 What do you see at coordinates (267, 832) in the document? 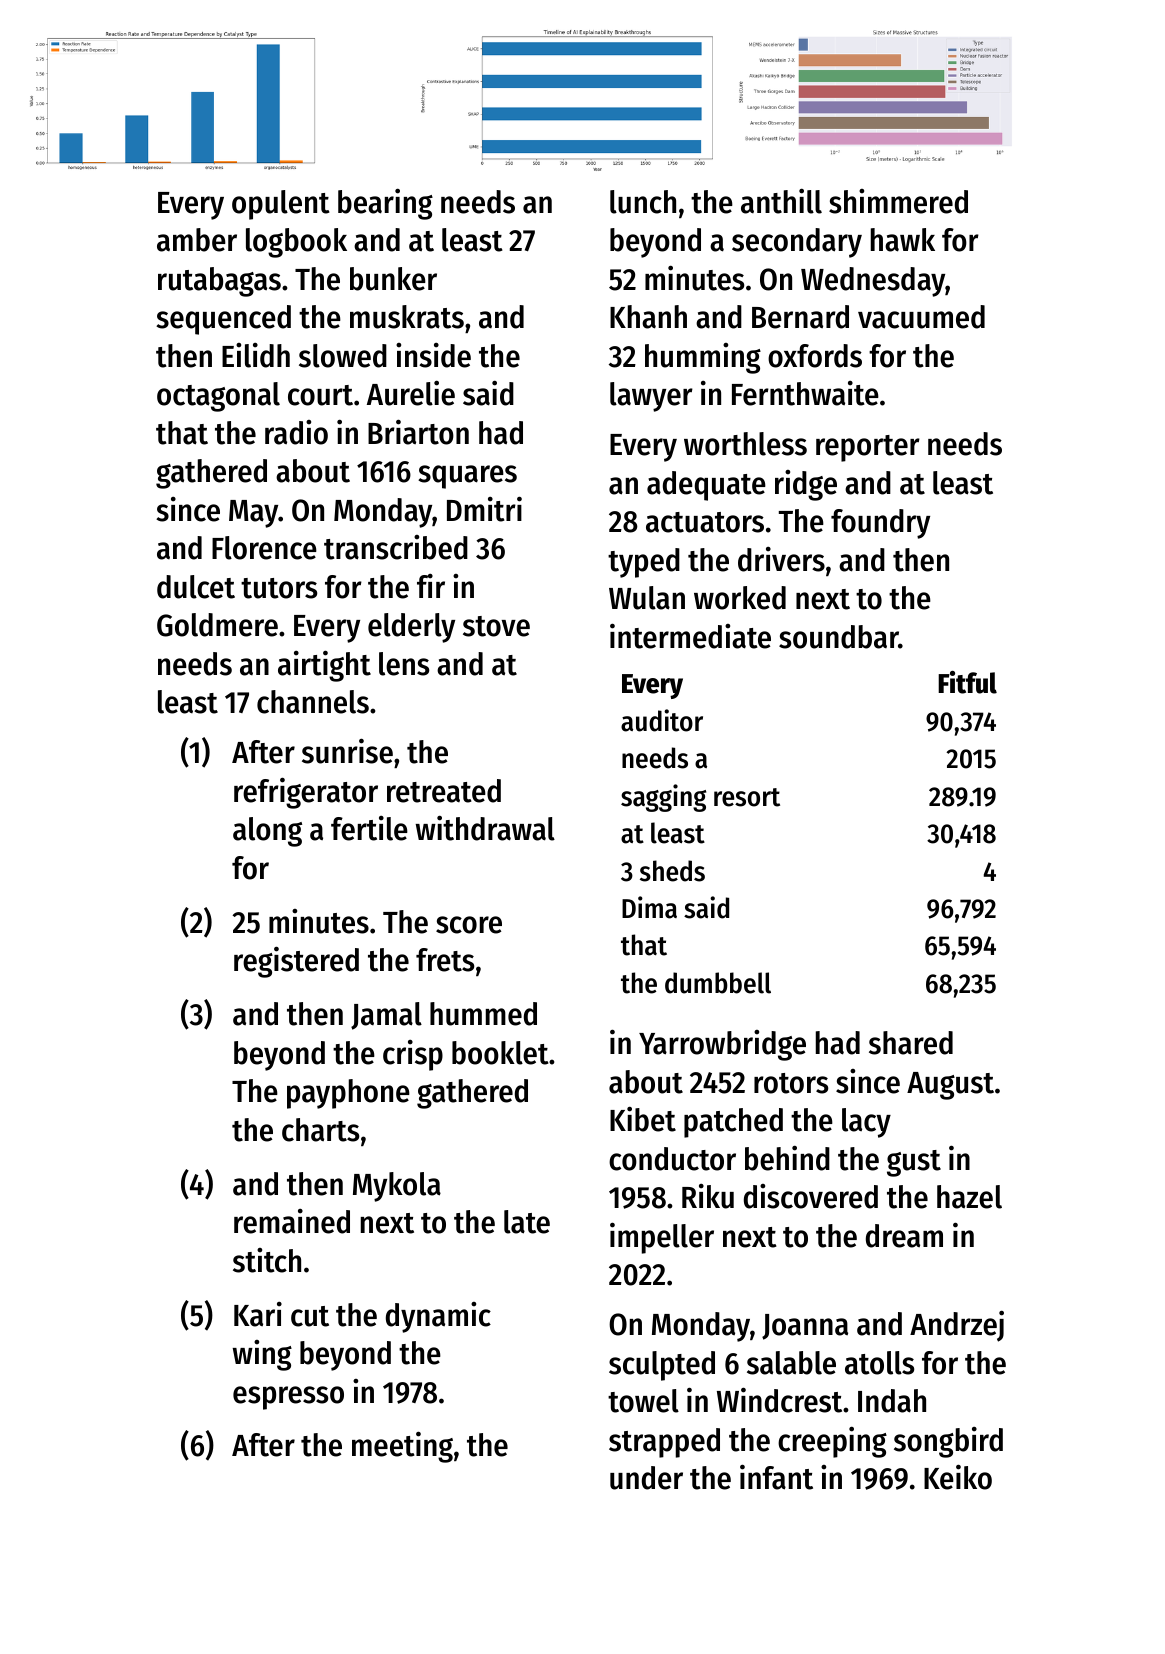
I see `along` at bounding box center [267, 832].
